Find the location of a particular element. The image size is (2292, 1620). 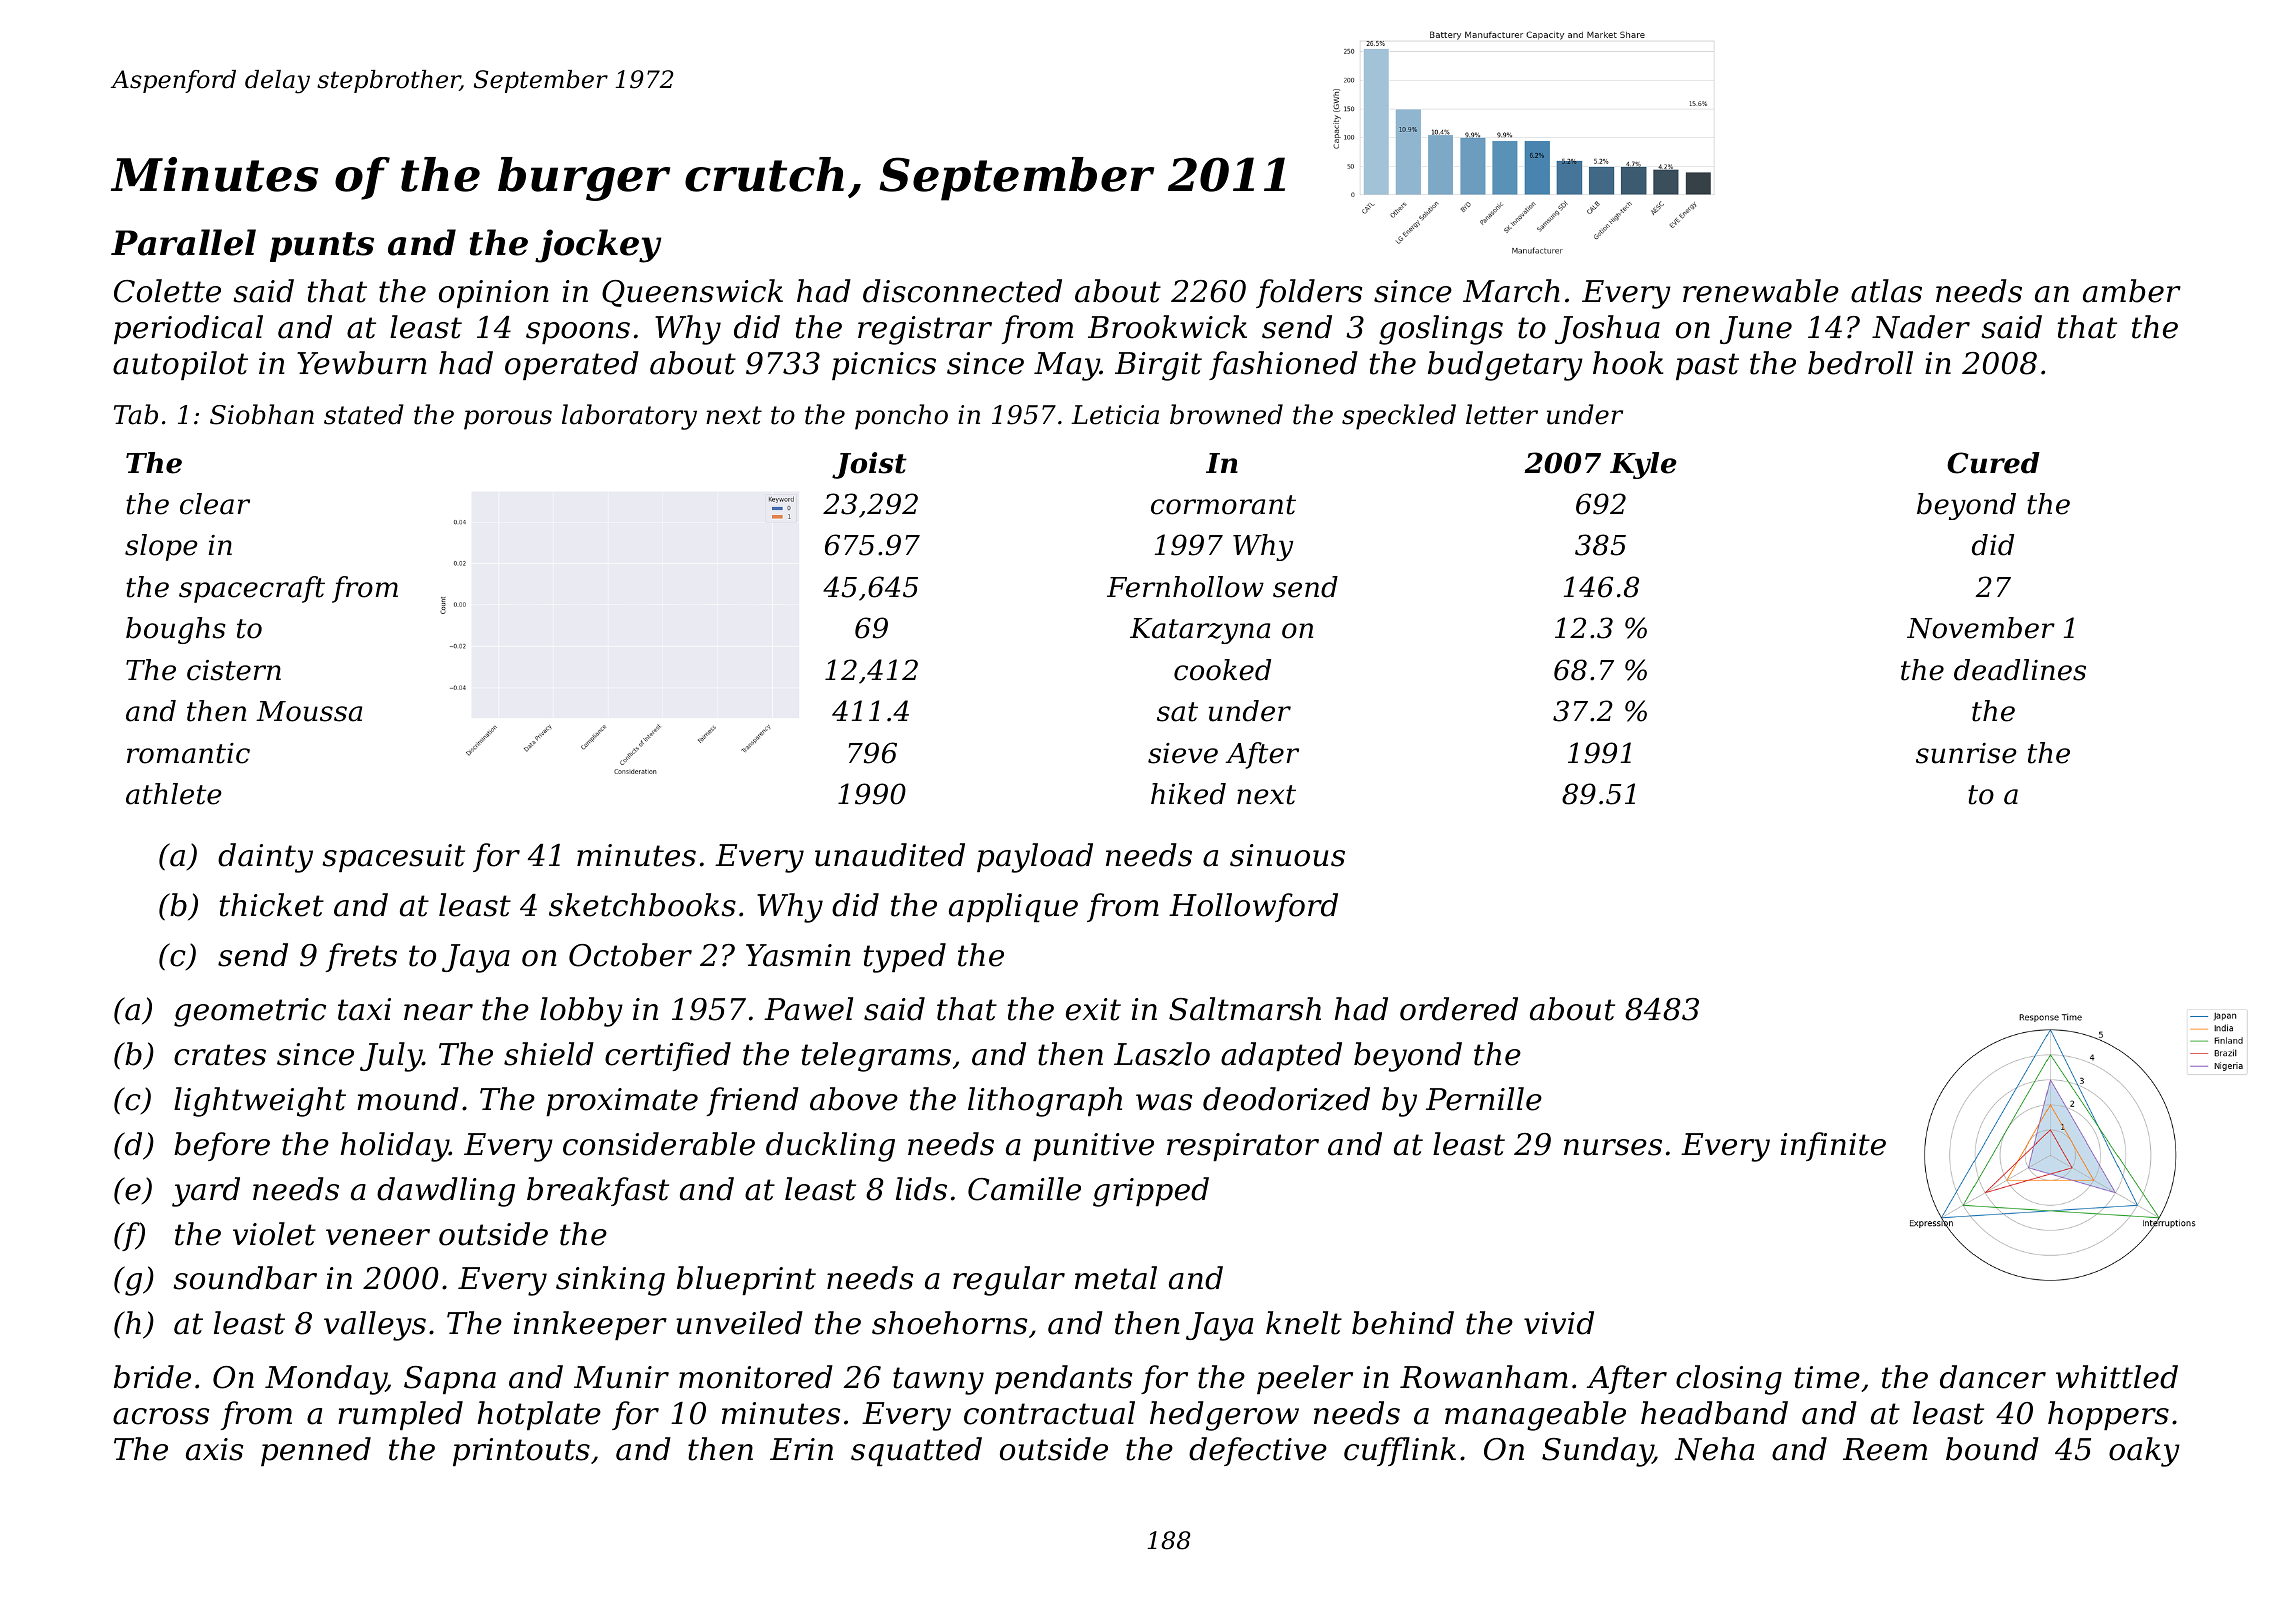

hiked is located at coordinates (1188, 794).
